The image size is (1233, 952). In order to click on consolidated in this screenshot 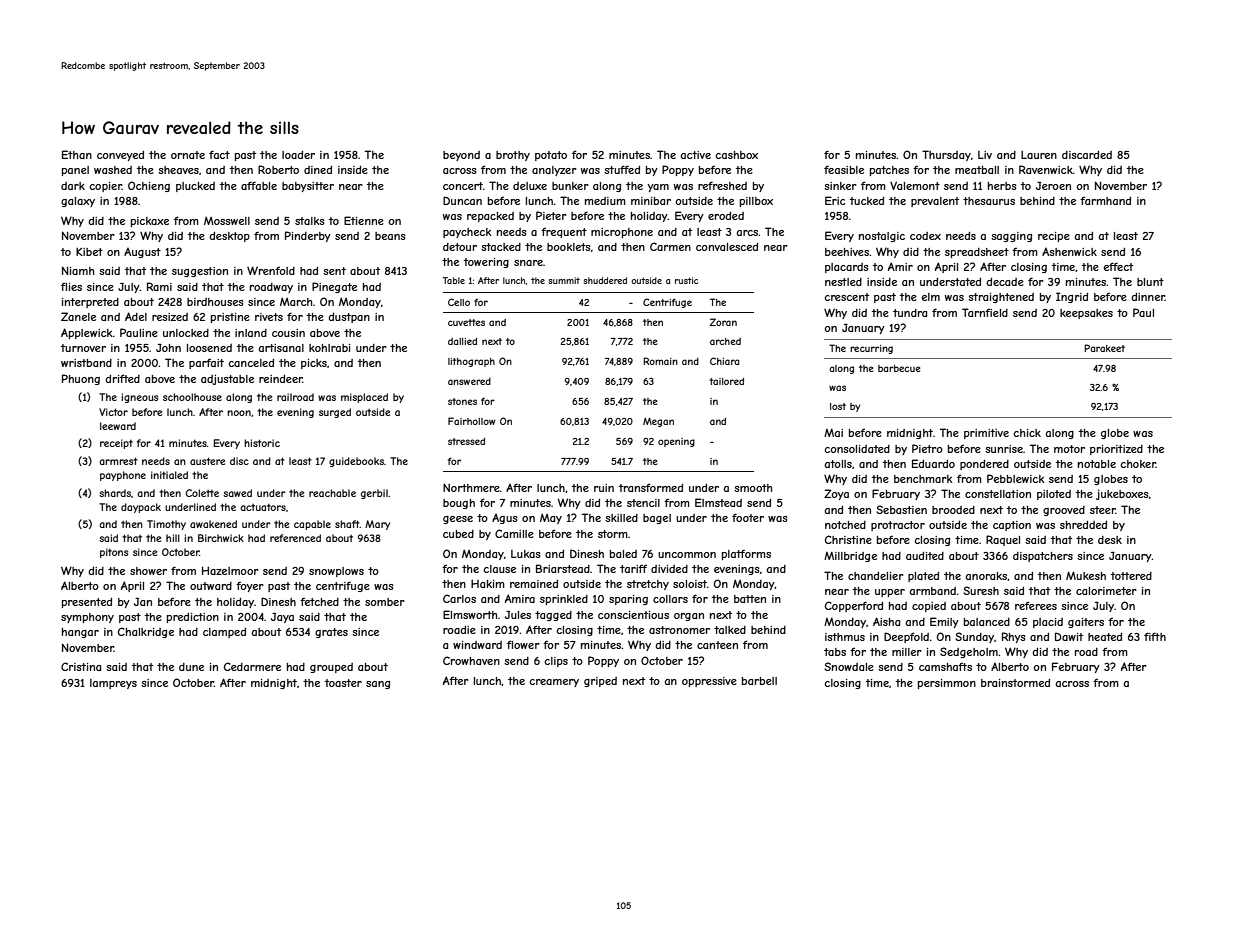, I will do `click(857, 449)`.
